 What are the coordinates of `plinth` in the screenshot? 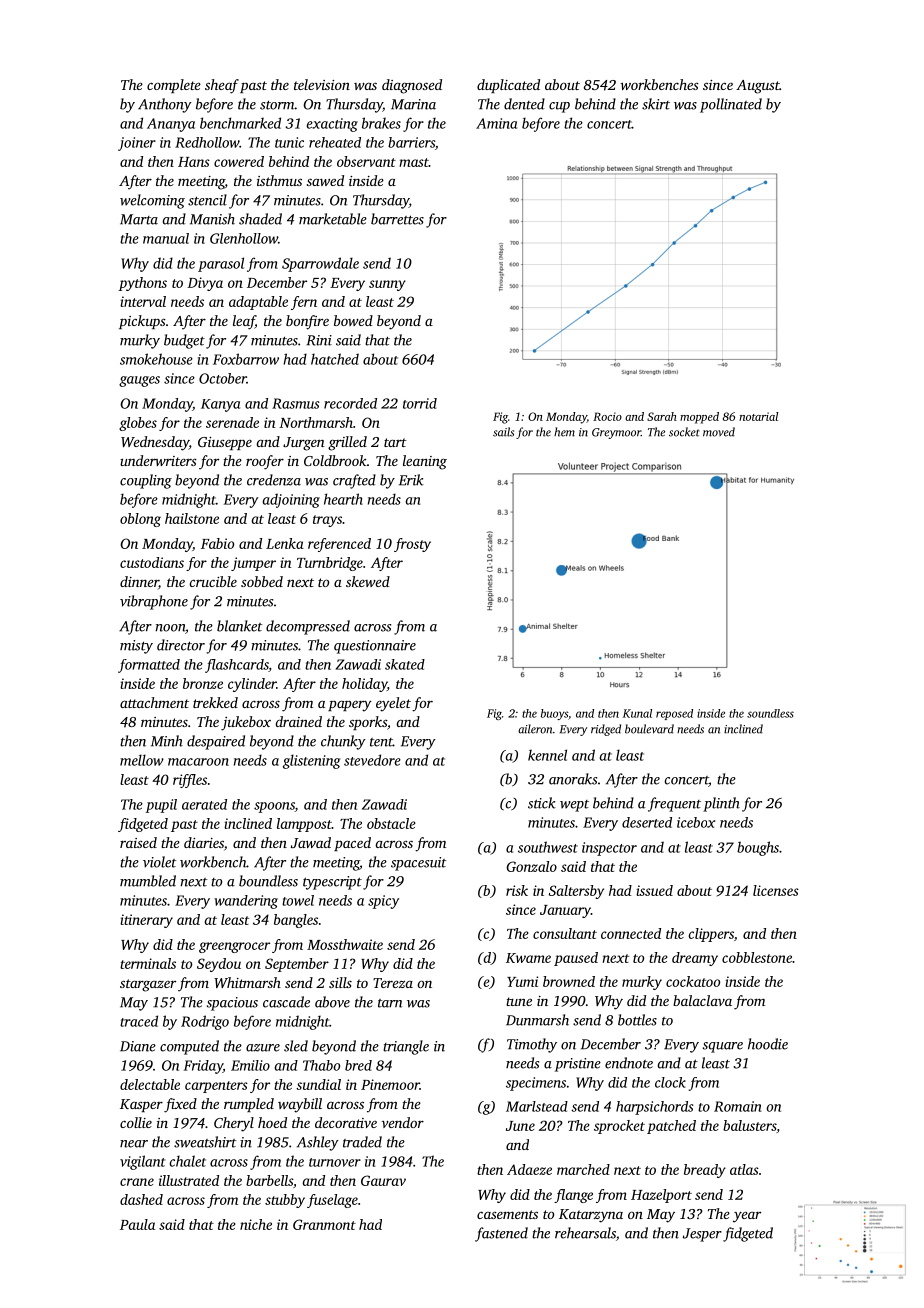 It's located at (721, 804).
